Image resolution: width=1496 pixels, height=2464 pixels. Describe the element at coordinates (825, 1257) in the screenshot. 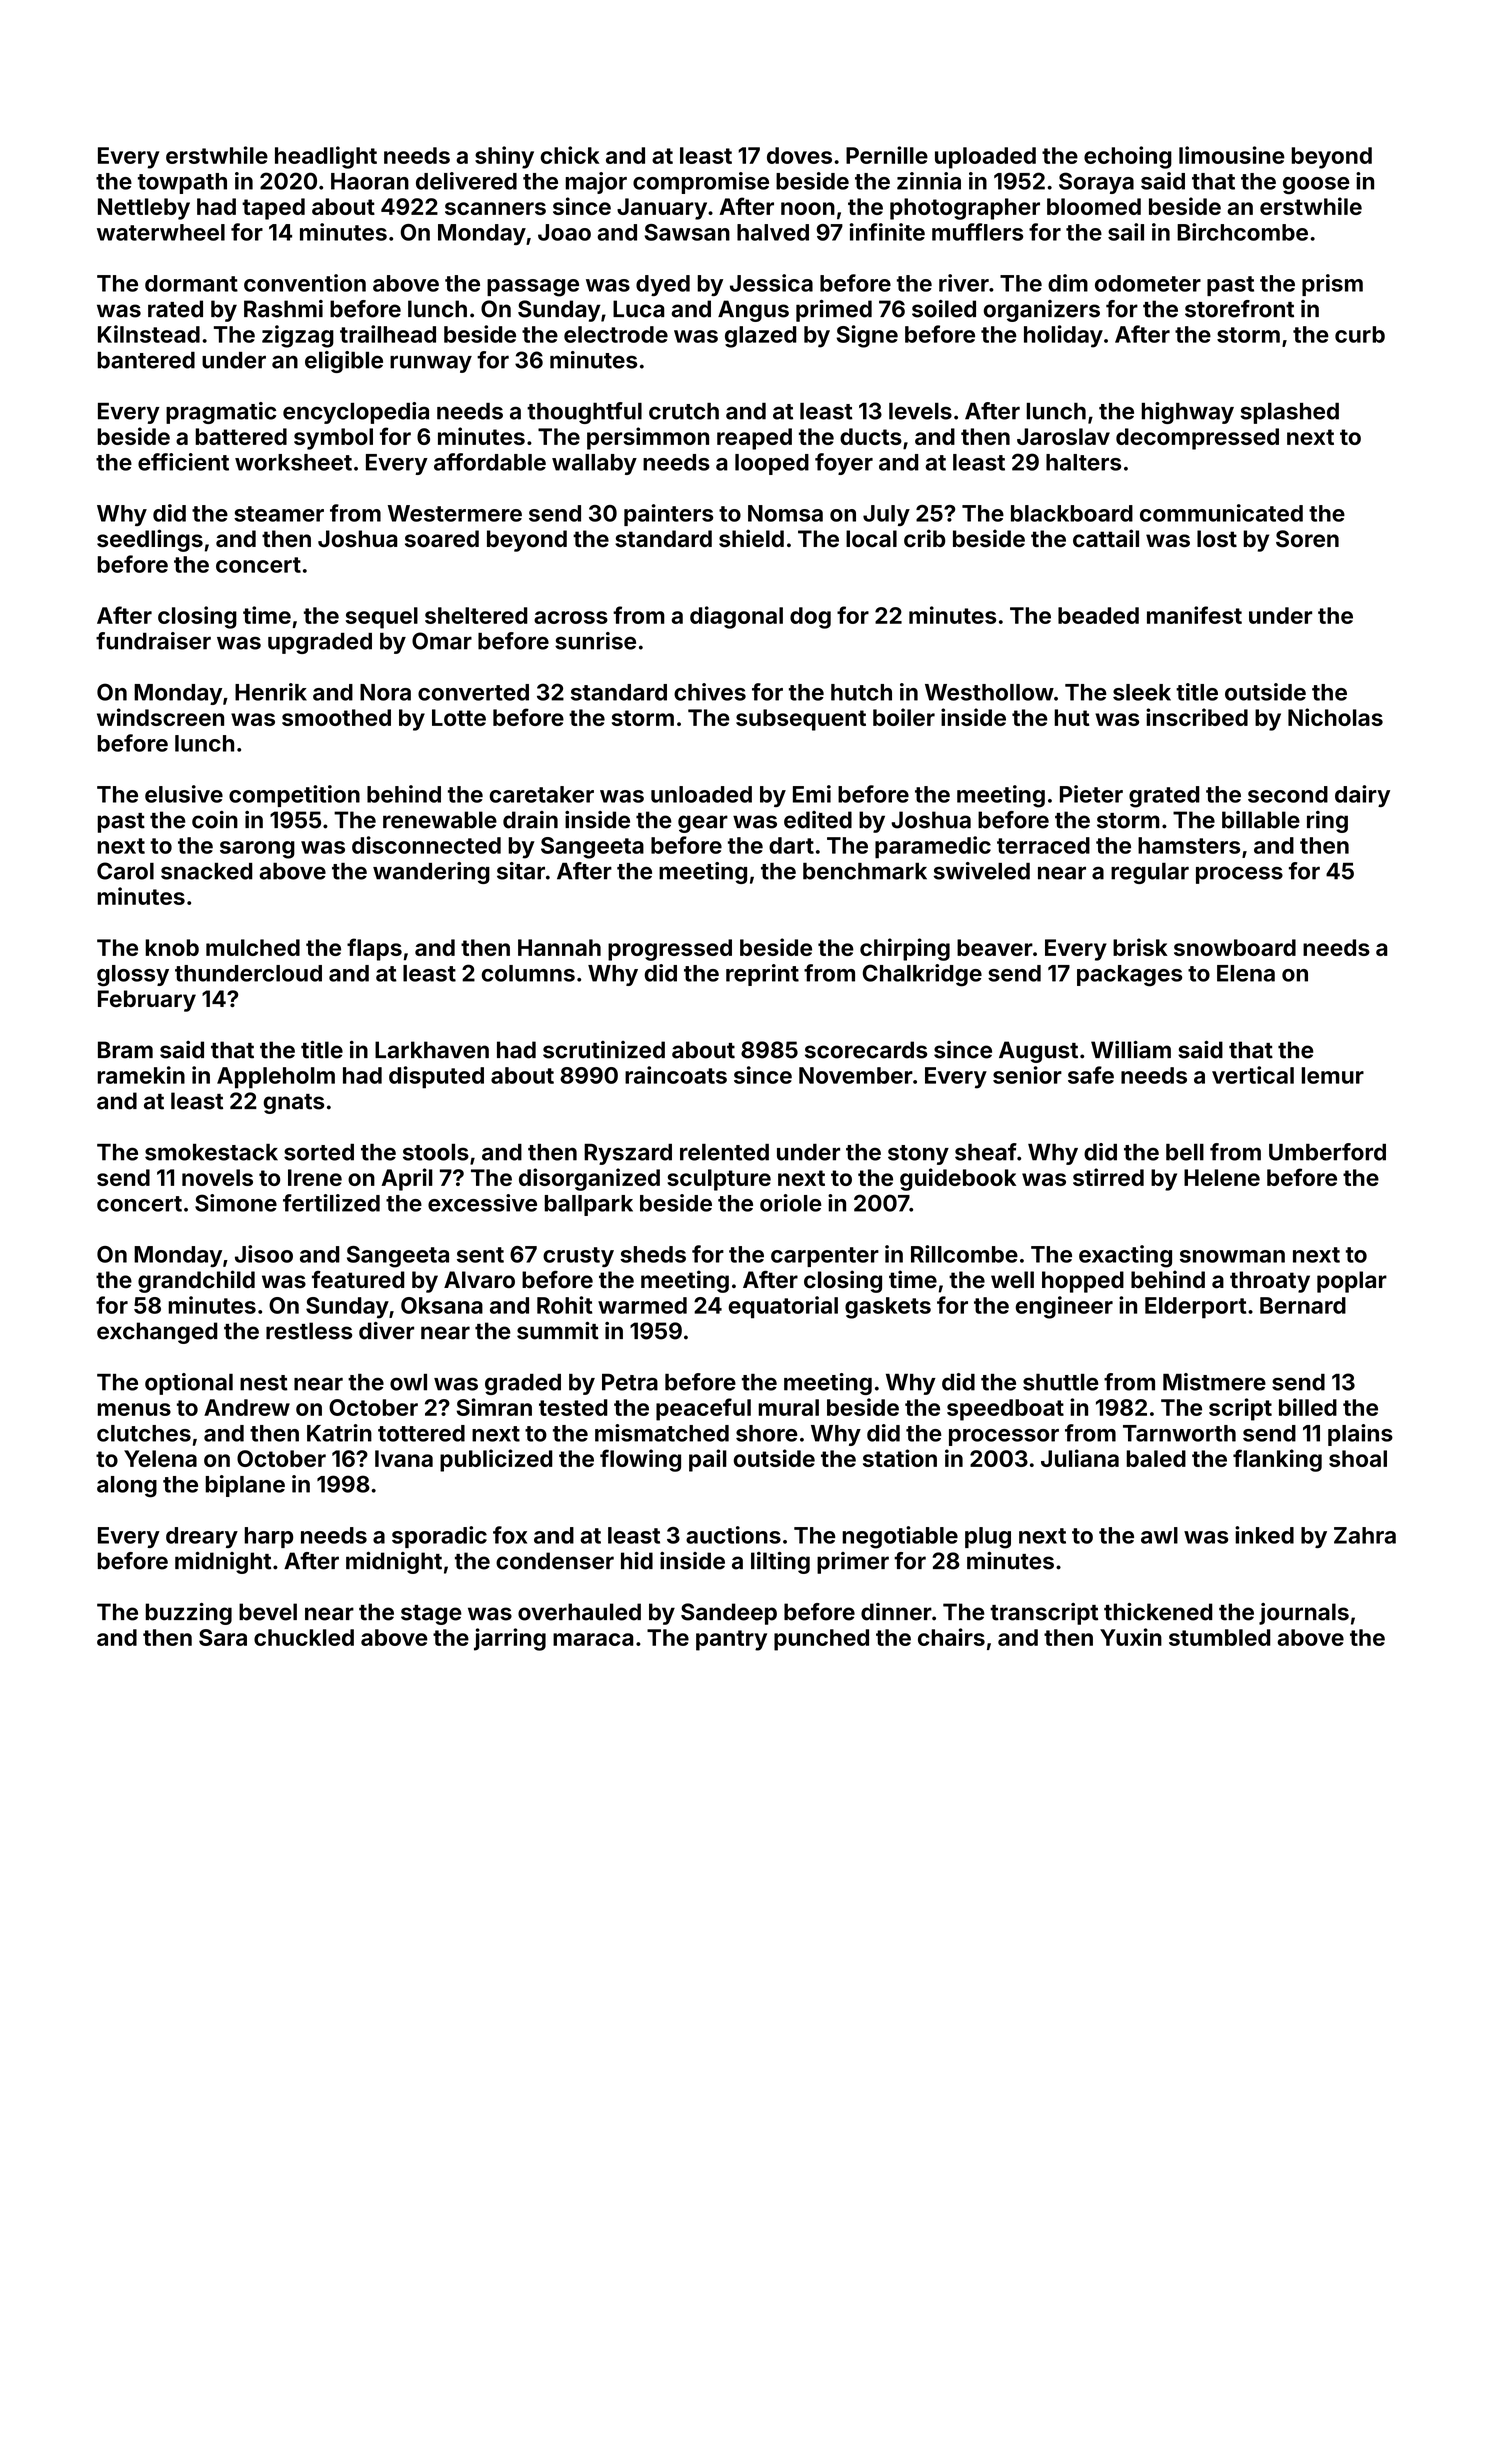

I see `carpenter` at that location.
